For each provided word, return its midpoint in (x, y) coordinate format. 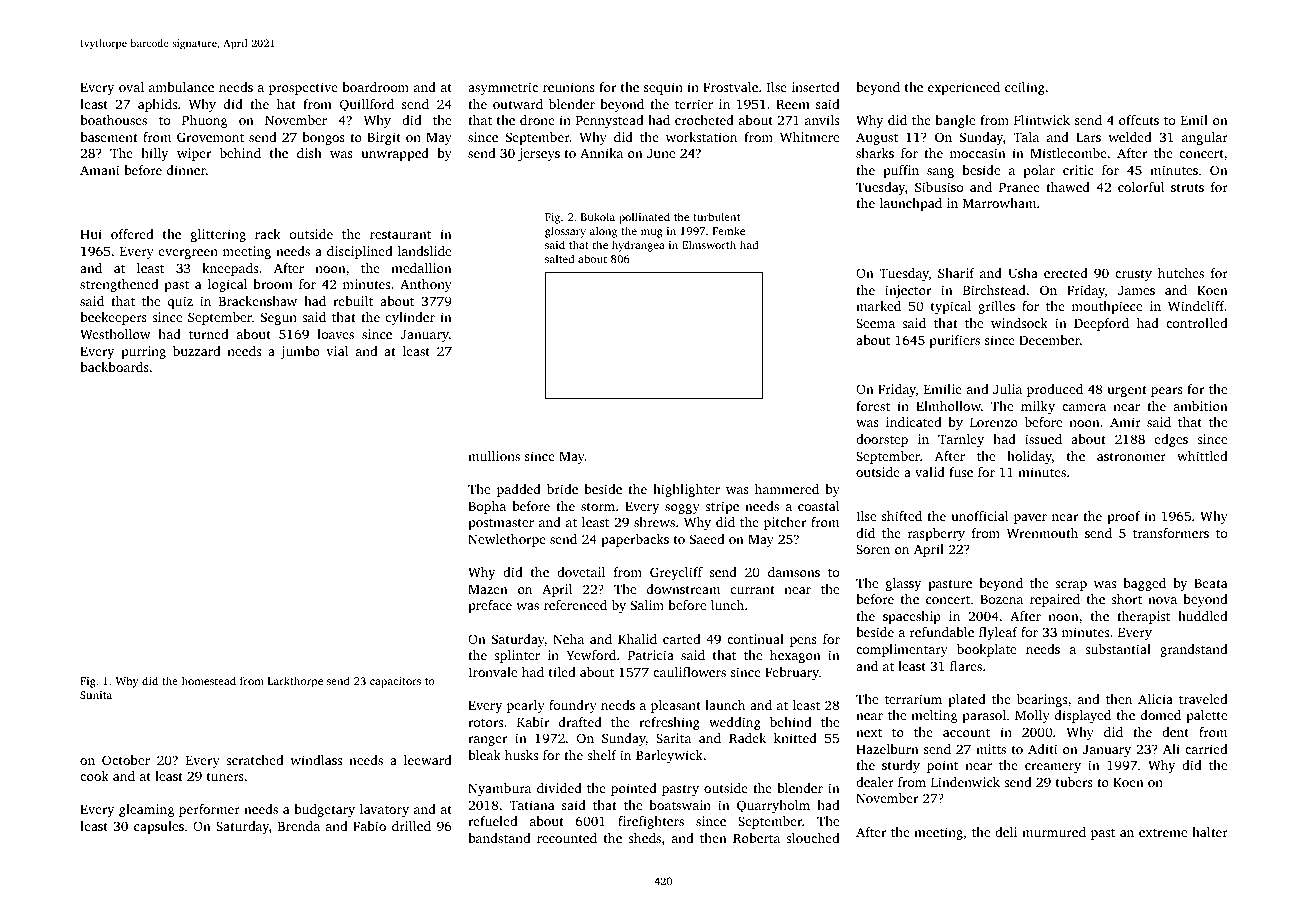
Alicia (1155, 699)
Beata (1211, 583)
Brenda (299, 826)
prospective (303, 88)
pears (1167, 392)
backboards (114, 367)
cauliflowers (689, 672)
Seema (875, 323)
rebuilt (353, 301)
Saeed (707, 539)
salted (559, 258)
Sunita (96, 695)
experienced (964, 88)
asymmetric (503, 88)
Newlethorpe (507, 540)
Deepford (1101, 324)
